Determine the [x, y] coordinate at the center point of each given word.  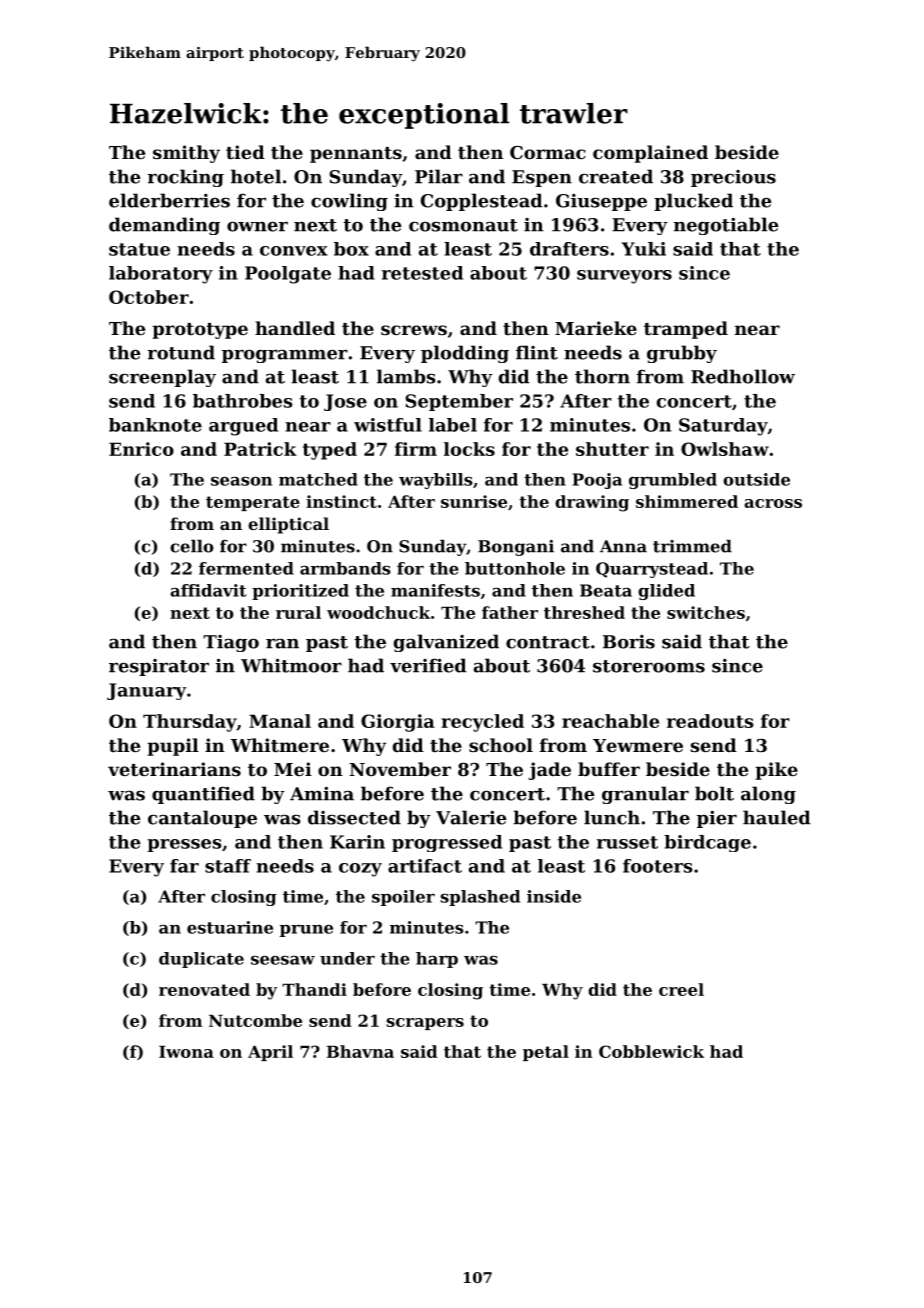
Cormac [548, 152]
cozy [360, 870]
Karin [357, 842]
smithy [186, 154]
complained [650, 154]
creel [681, 989]
